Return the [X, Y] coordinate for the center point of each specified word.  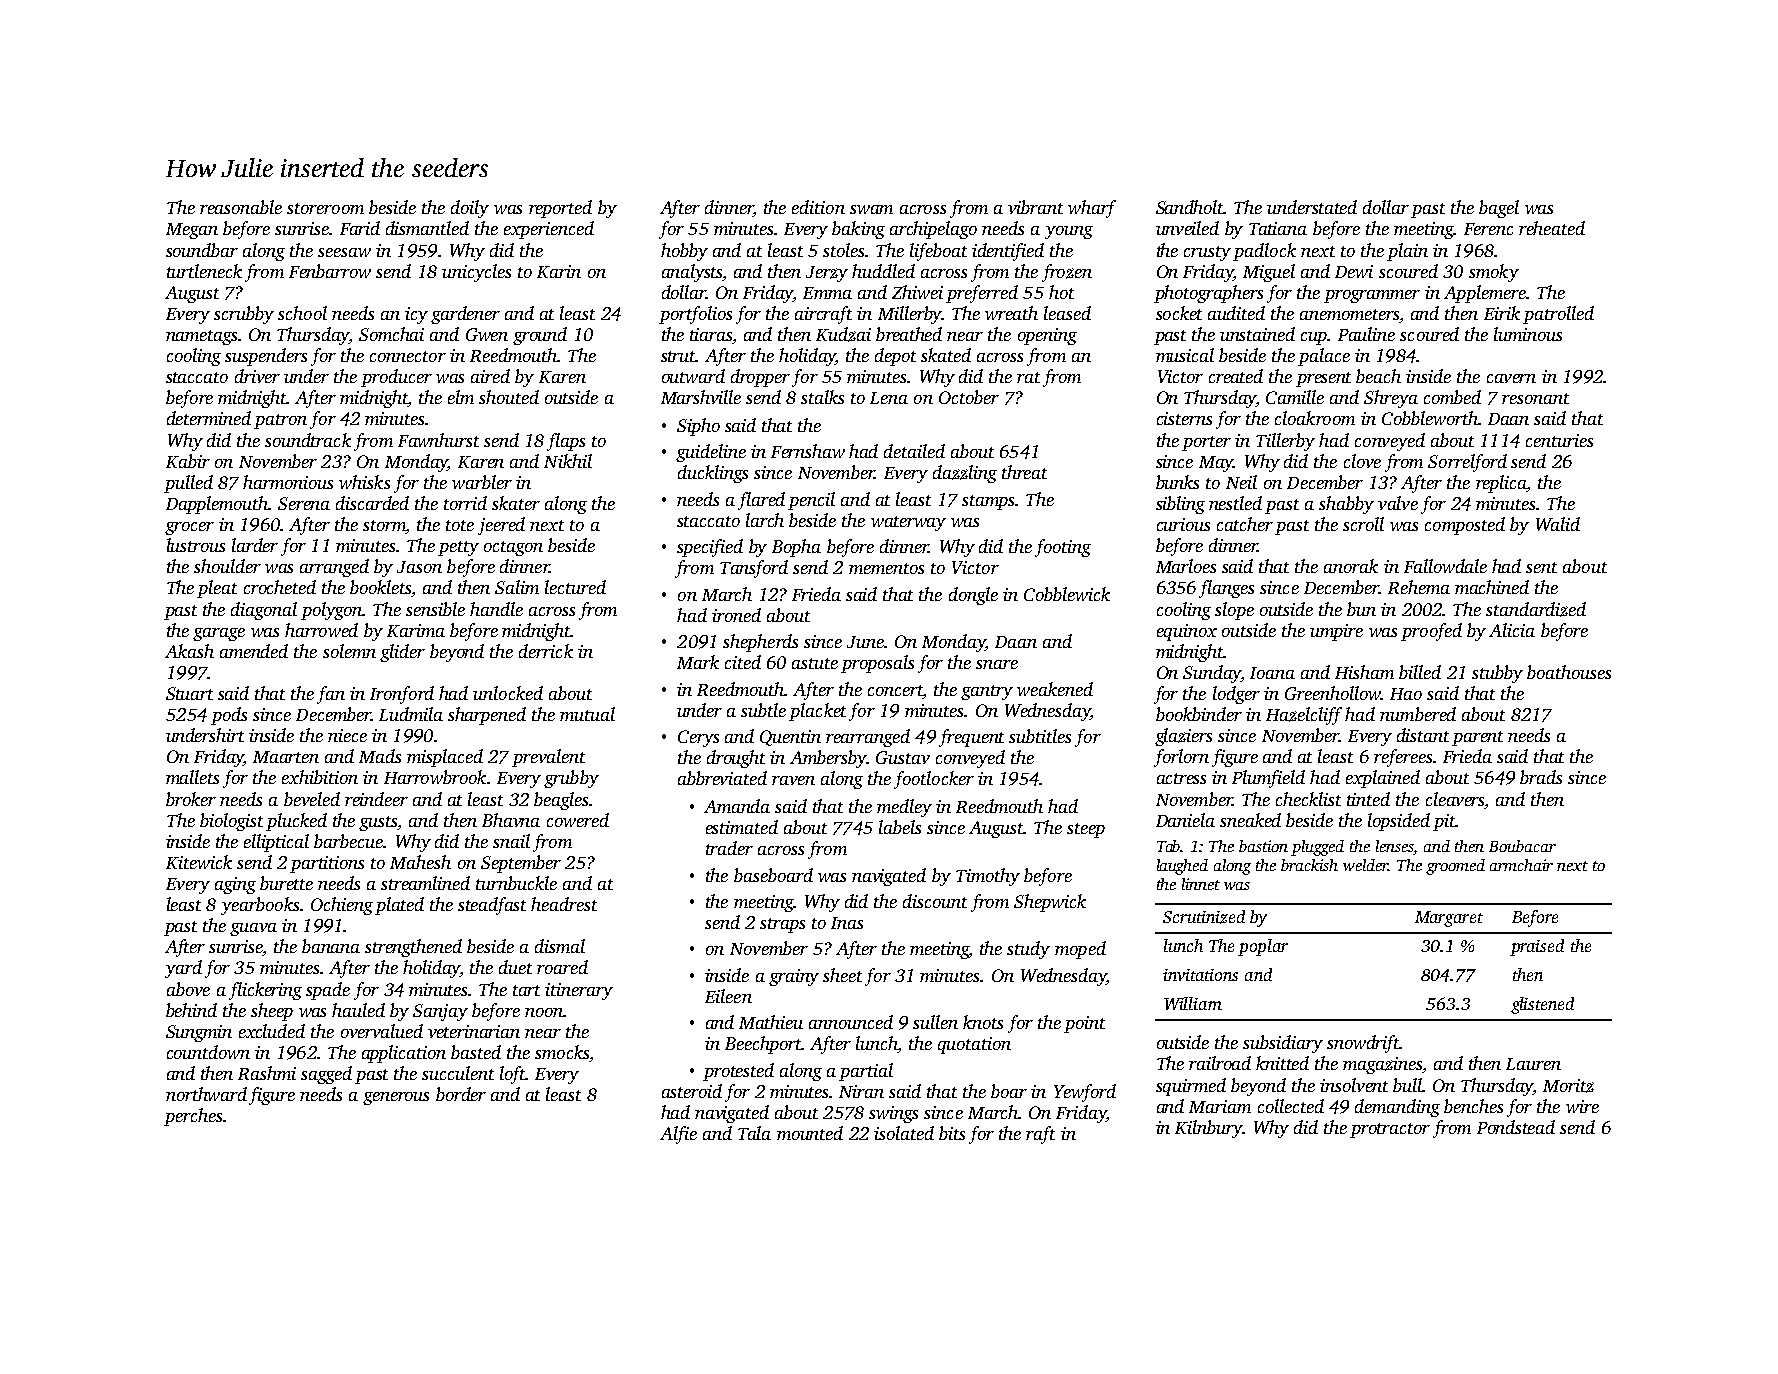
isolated [904, 1133]
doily [470, 209]
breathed [909, 334]
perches [193, 1117]
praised [1537, 947]
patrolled [1558, 315]
